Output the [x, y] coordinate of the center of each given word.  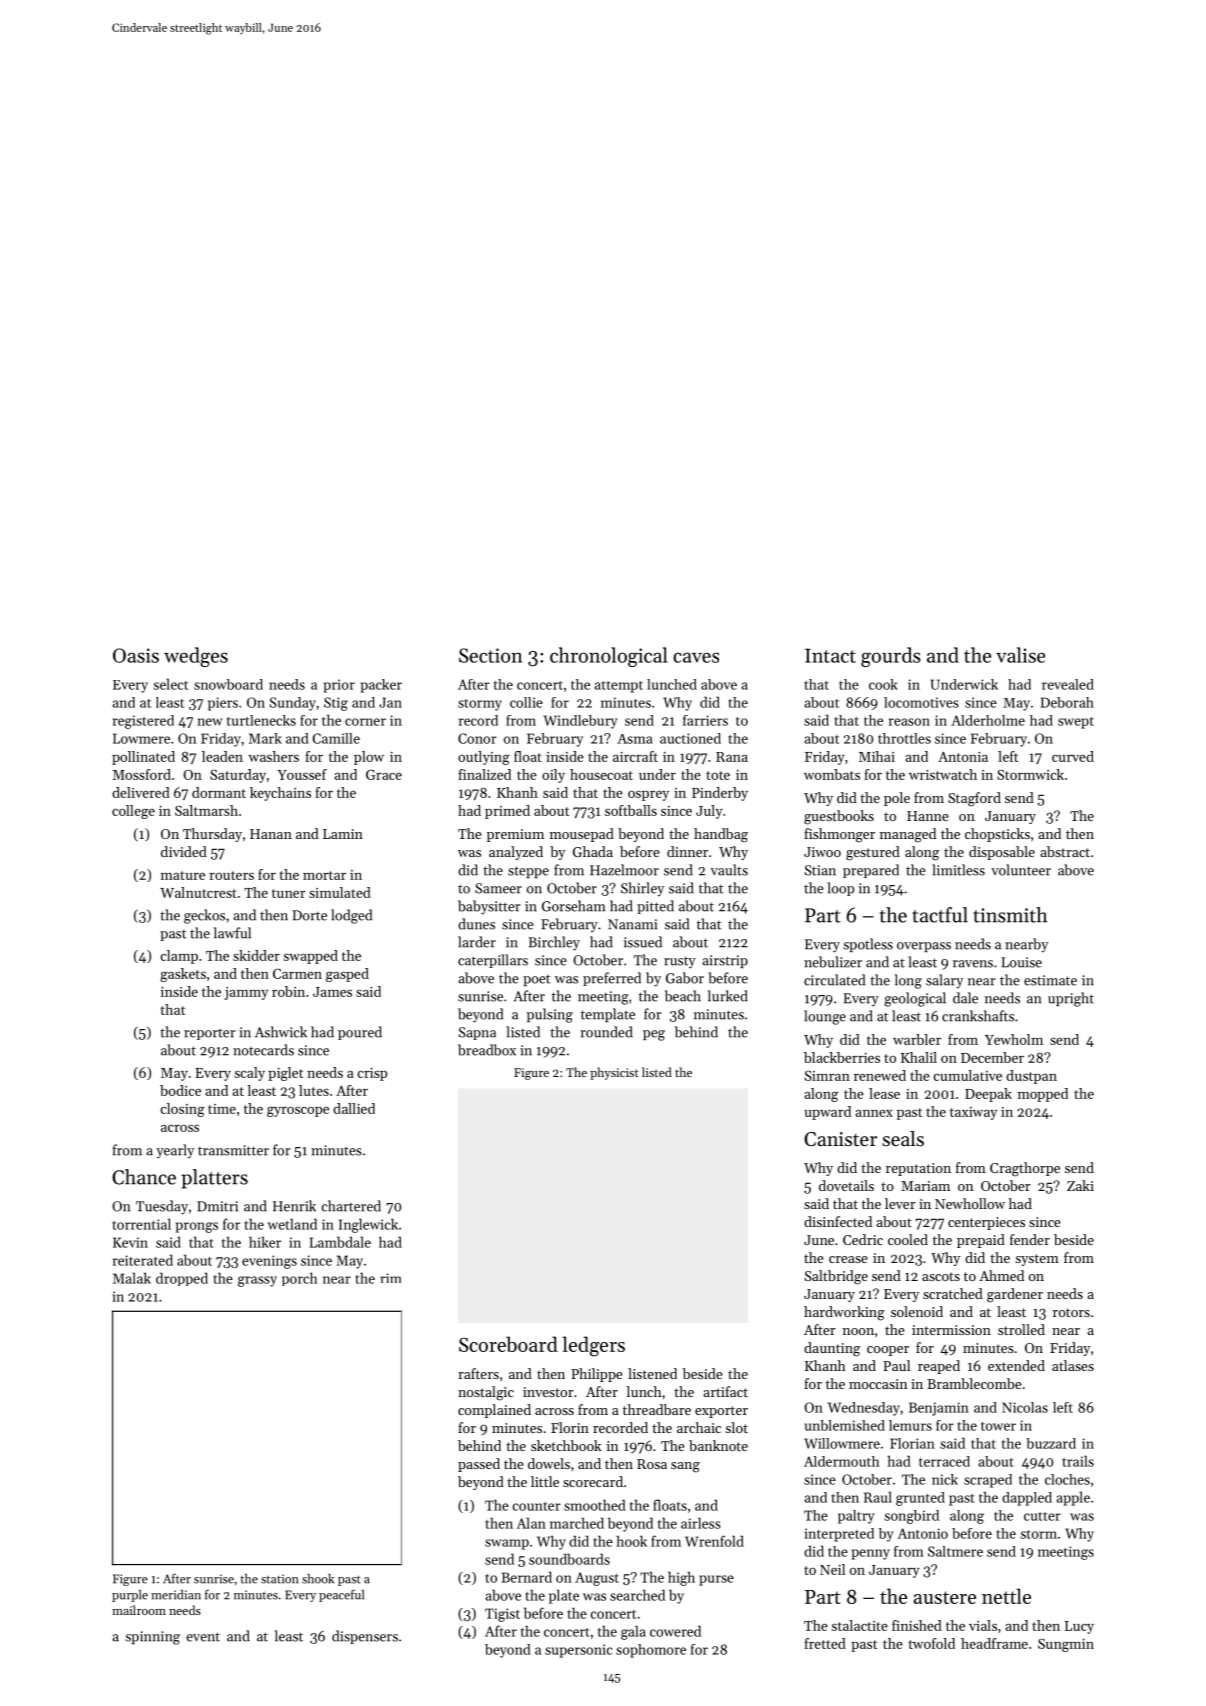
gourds [891, 657]
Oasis [136, 655]
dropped [182, 1279]
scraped [988, 1481]
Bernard [527, 1577]
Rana [732, 757]
